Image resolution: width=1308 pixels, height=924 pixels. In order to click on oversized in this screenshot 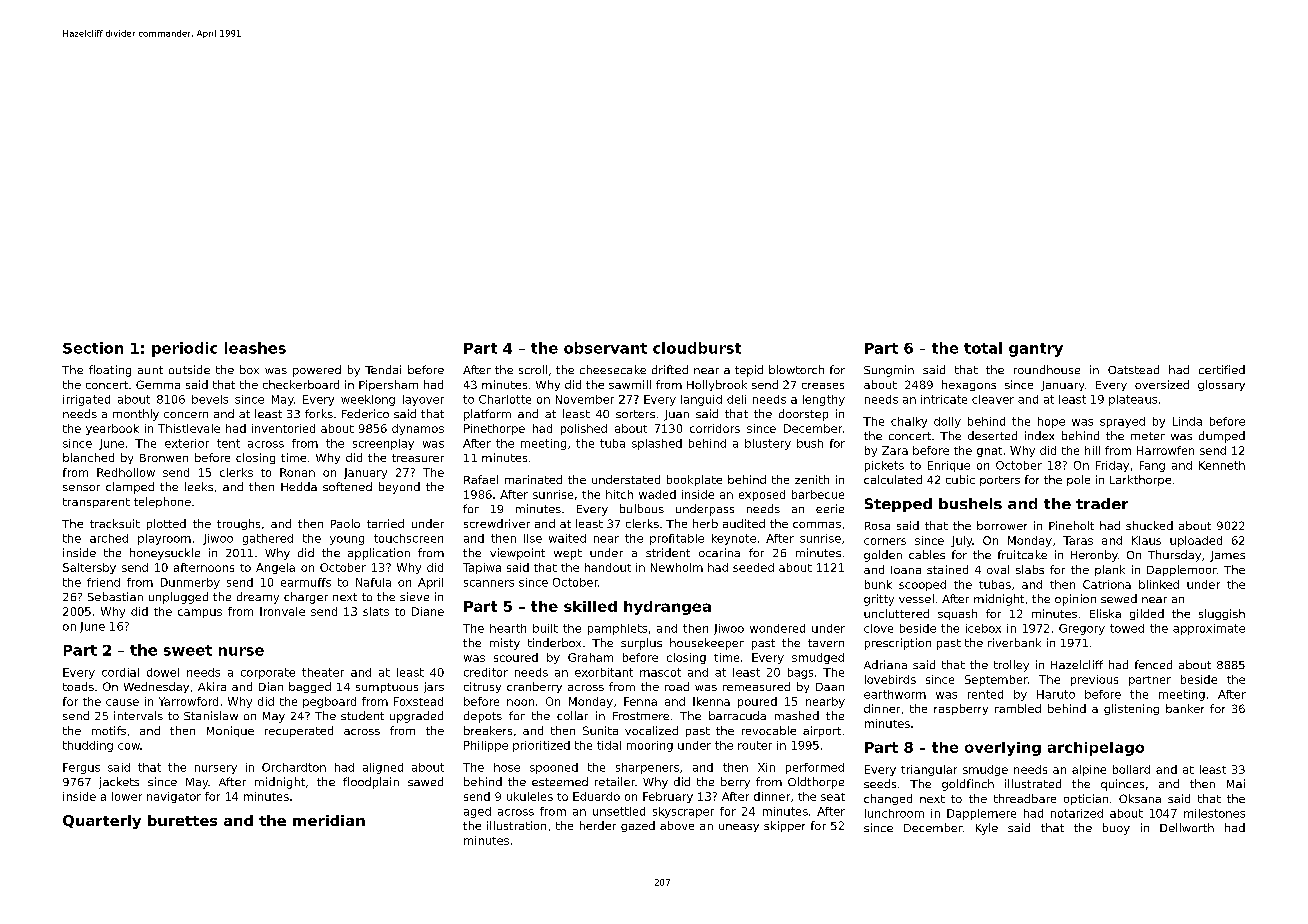, I will do `click(1162, 384)`.
